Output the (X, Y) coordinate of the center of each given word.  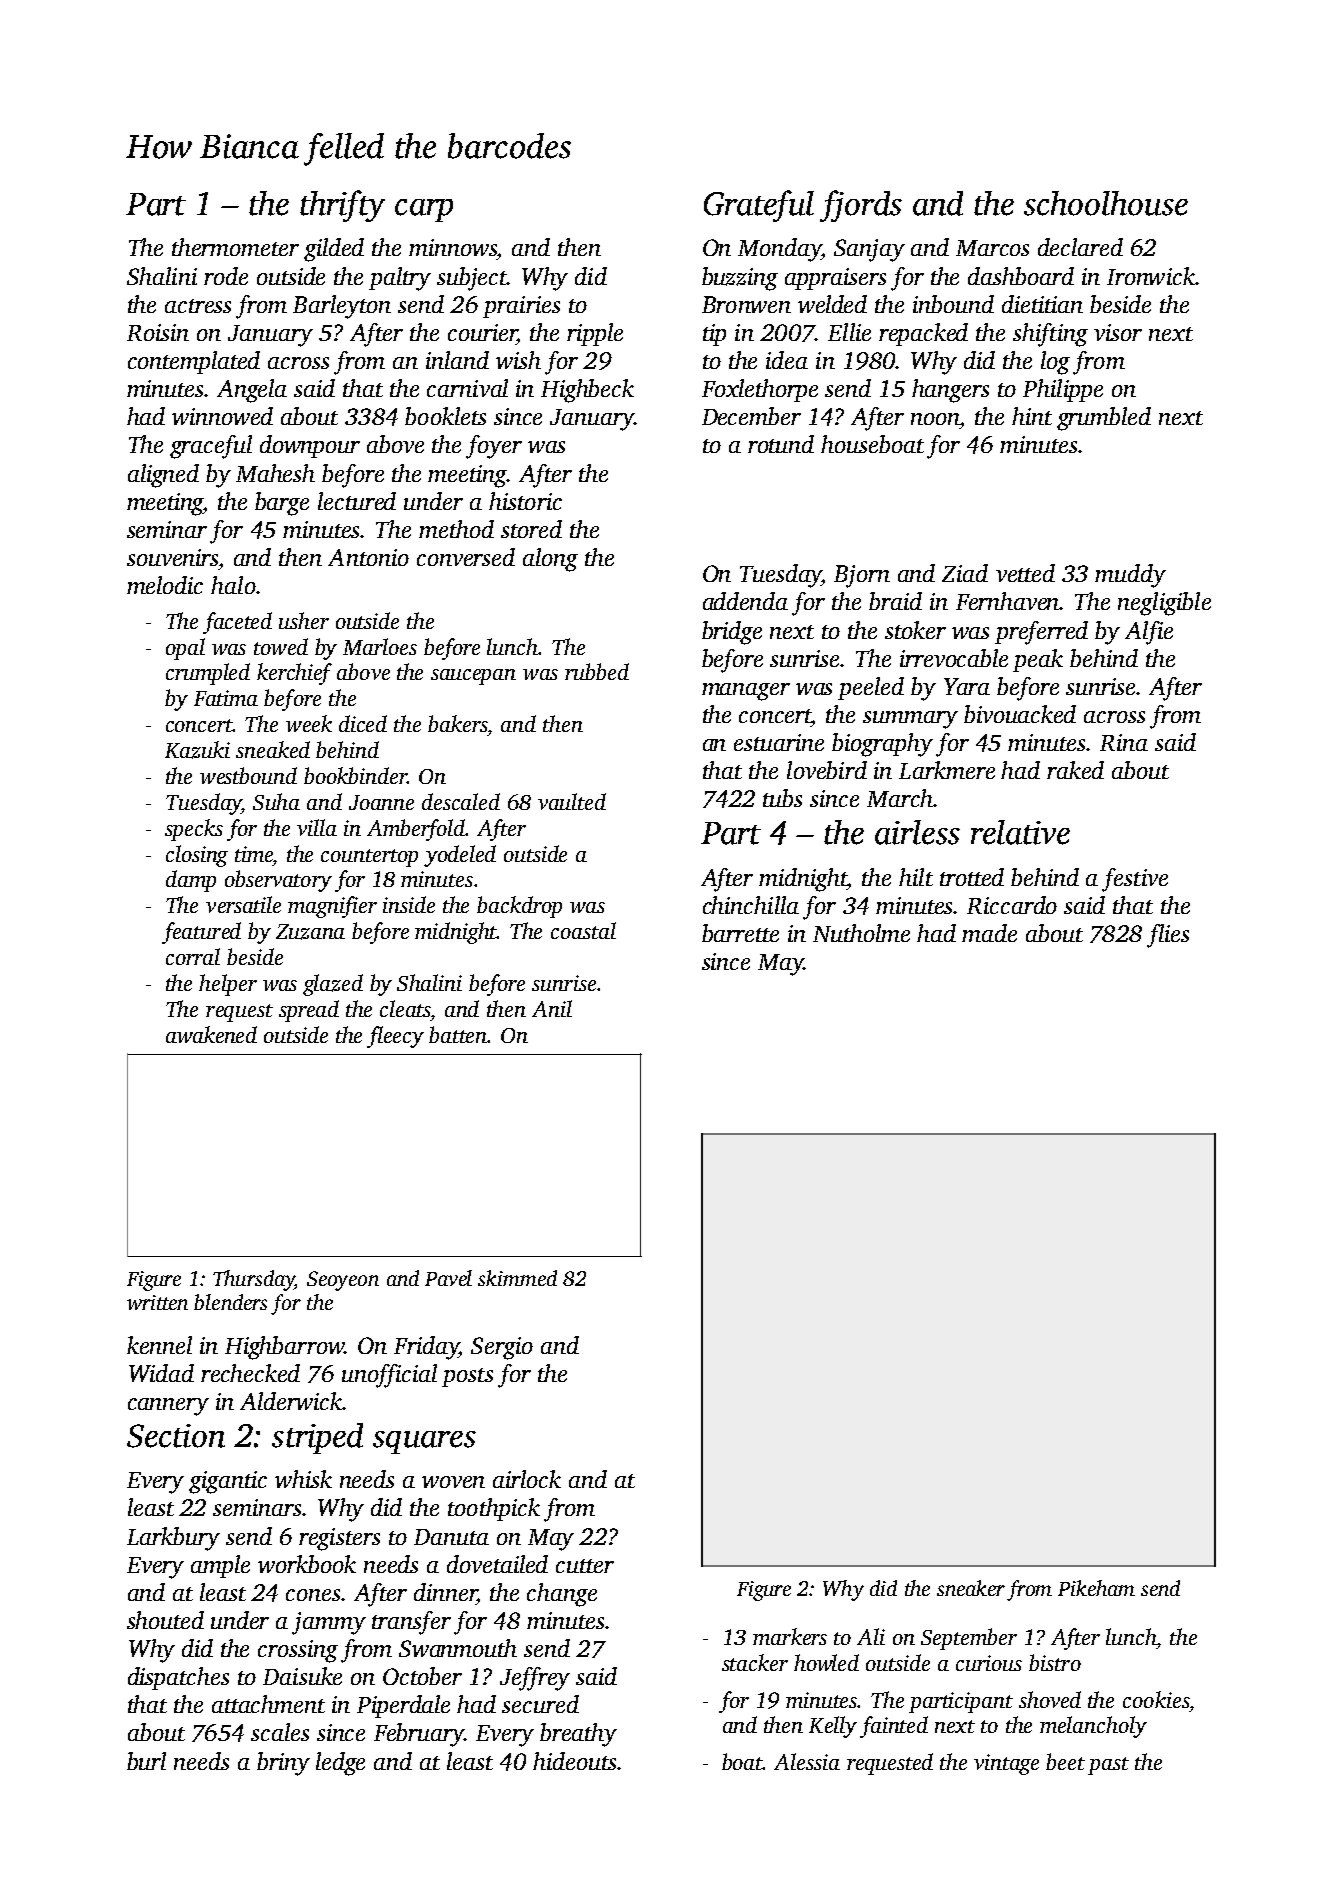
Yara (967, 686)
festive (1135, 880)
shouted (165, 1620)
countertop (369, 858)
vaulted (572, 801)
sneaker (971, 1588)
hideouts (574, 1761)
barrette (740, 933)
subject (472, 279)
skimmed (517, 1278)
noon (935, 419)
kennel (159, 1345)
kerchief (294, 674)
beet (1065, 1761)
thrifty (342, 206)
